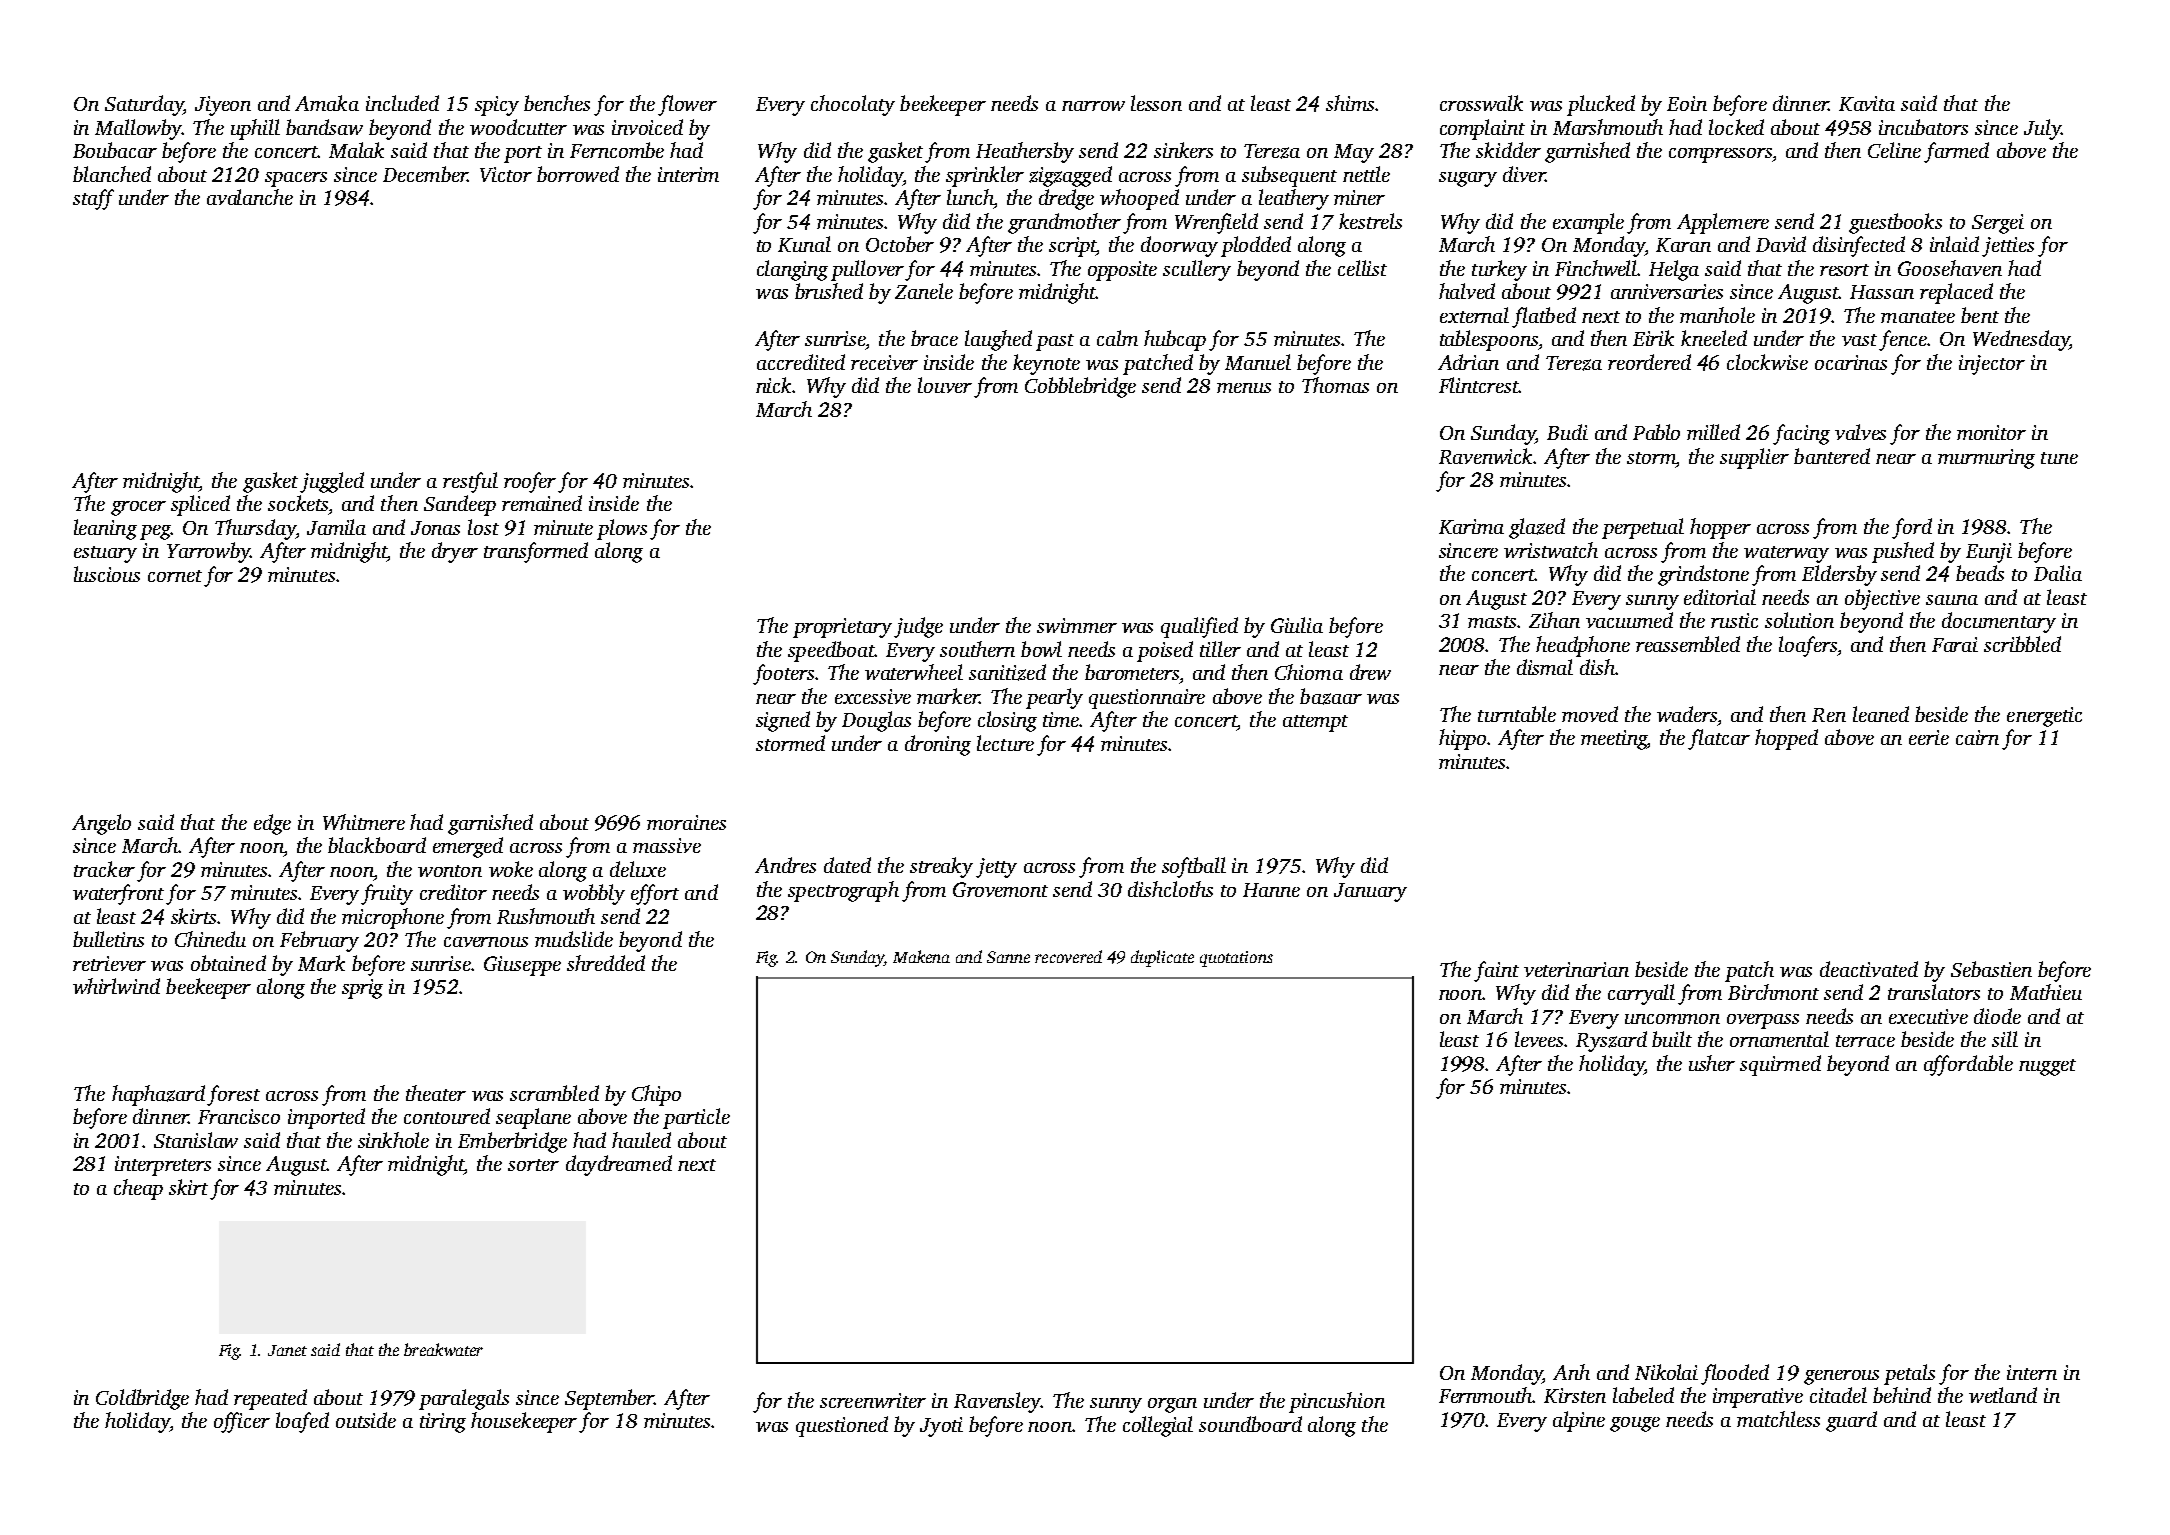 This image has width=2170, height=1535. Describe the element at coordinates (696, 1118) in the image. I see `particle` at that location.
